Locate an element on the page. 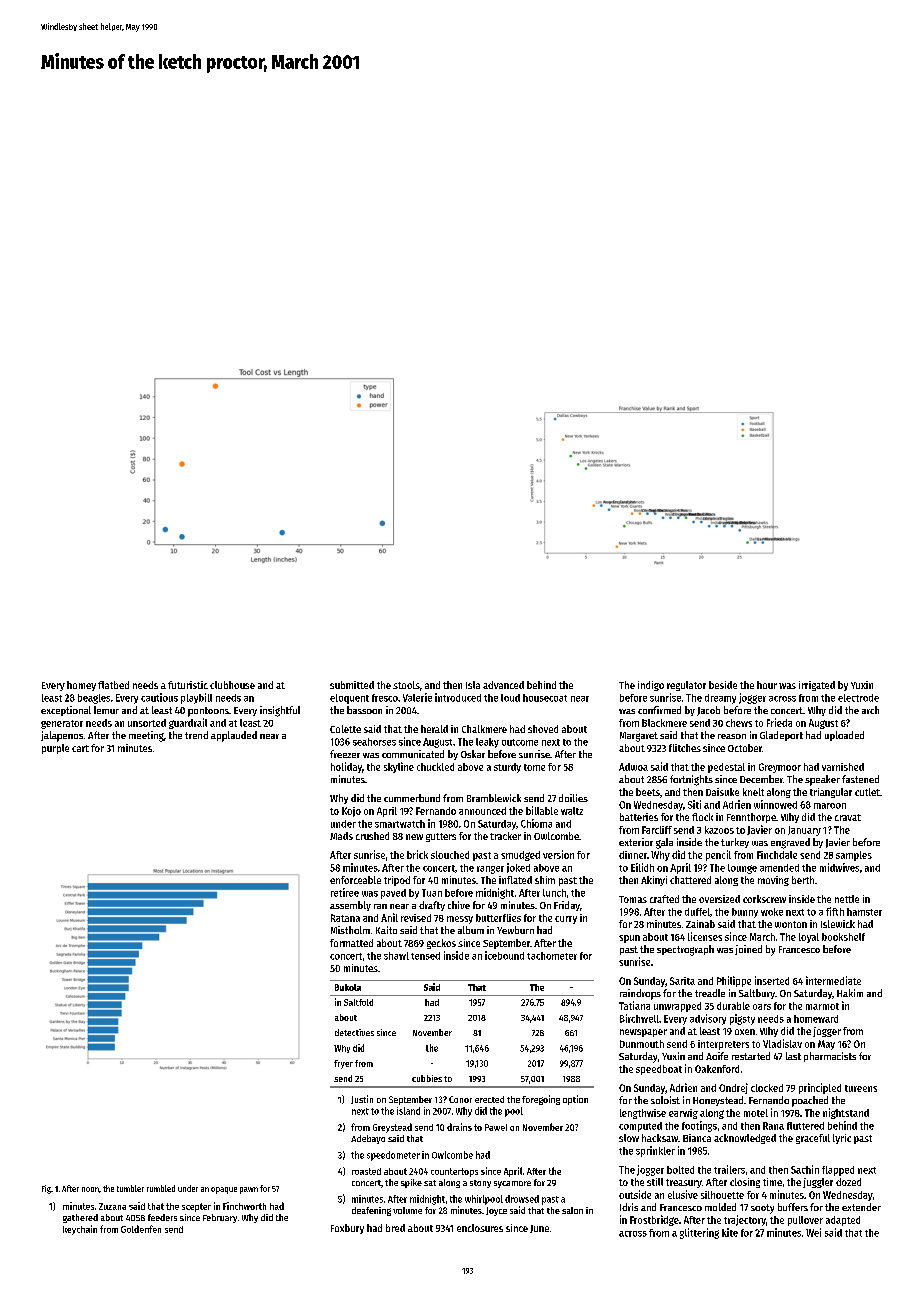  Ratana is located at coordinates (345, 918).
